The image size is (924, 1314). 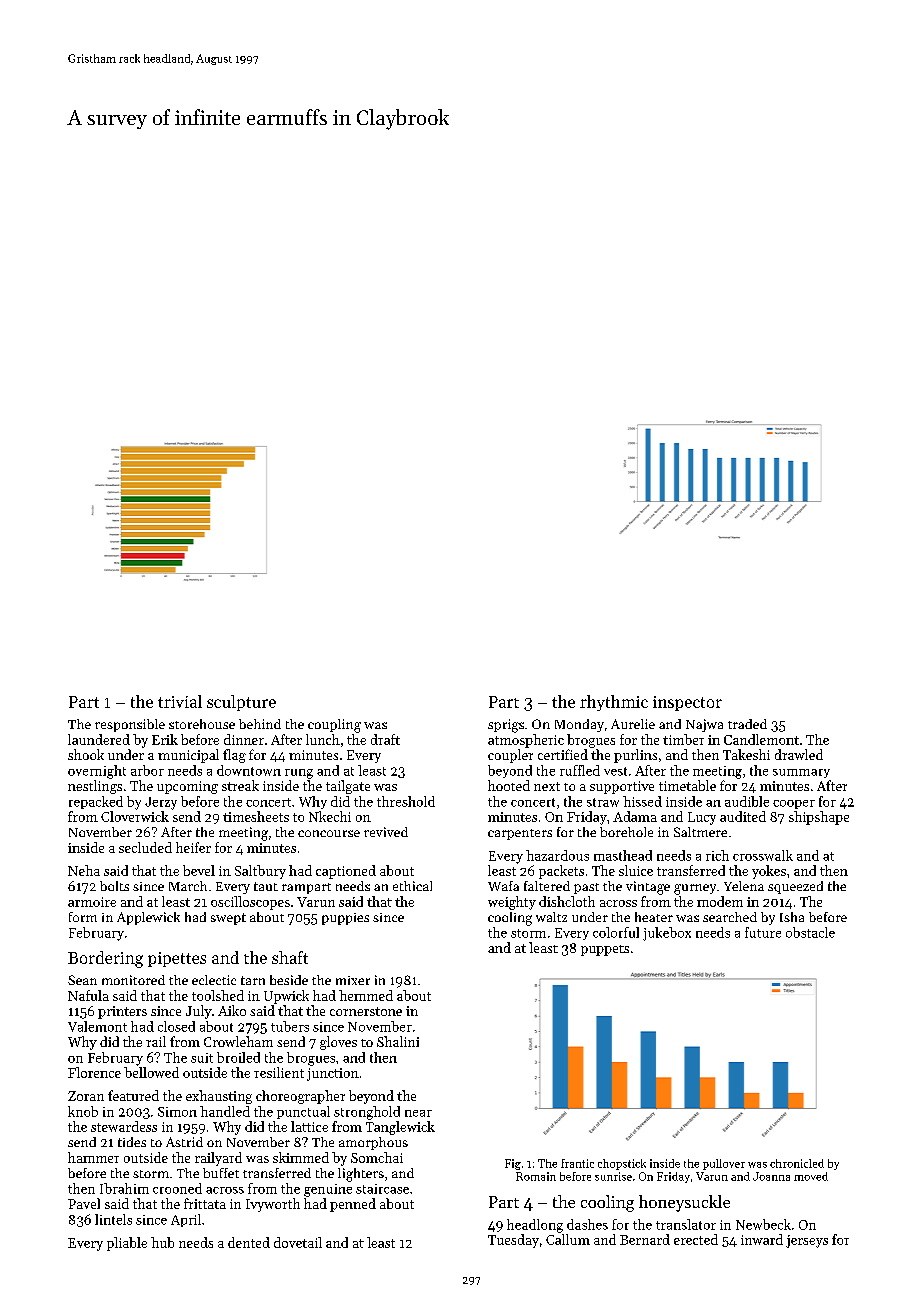 I want to click on form, so click(x=83, y=917).
